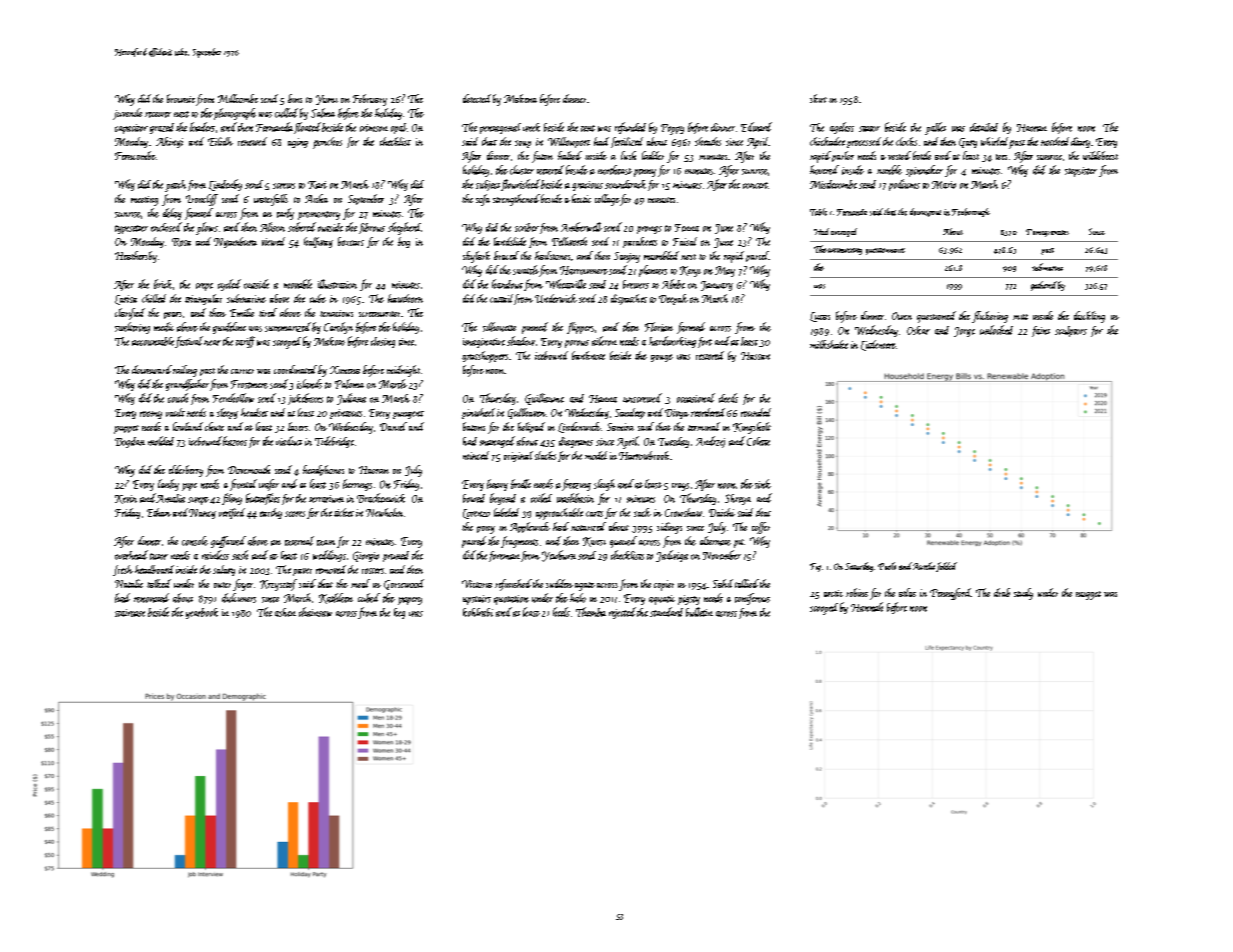 The width and height of the screenshot is (1233, 952). Describe the element at coordinates (818, 98) in the screenshot. I see `skirt` at that location.
